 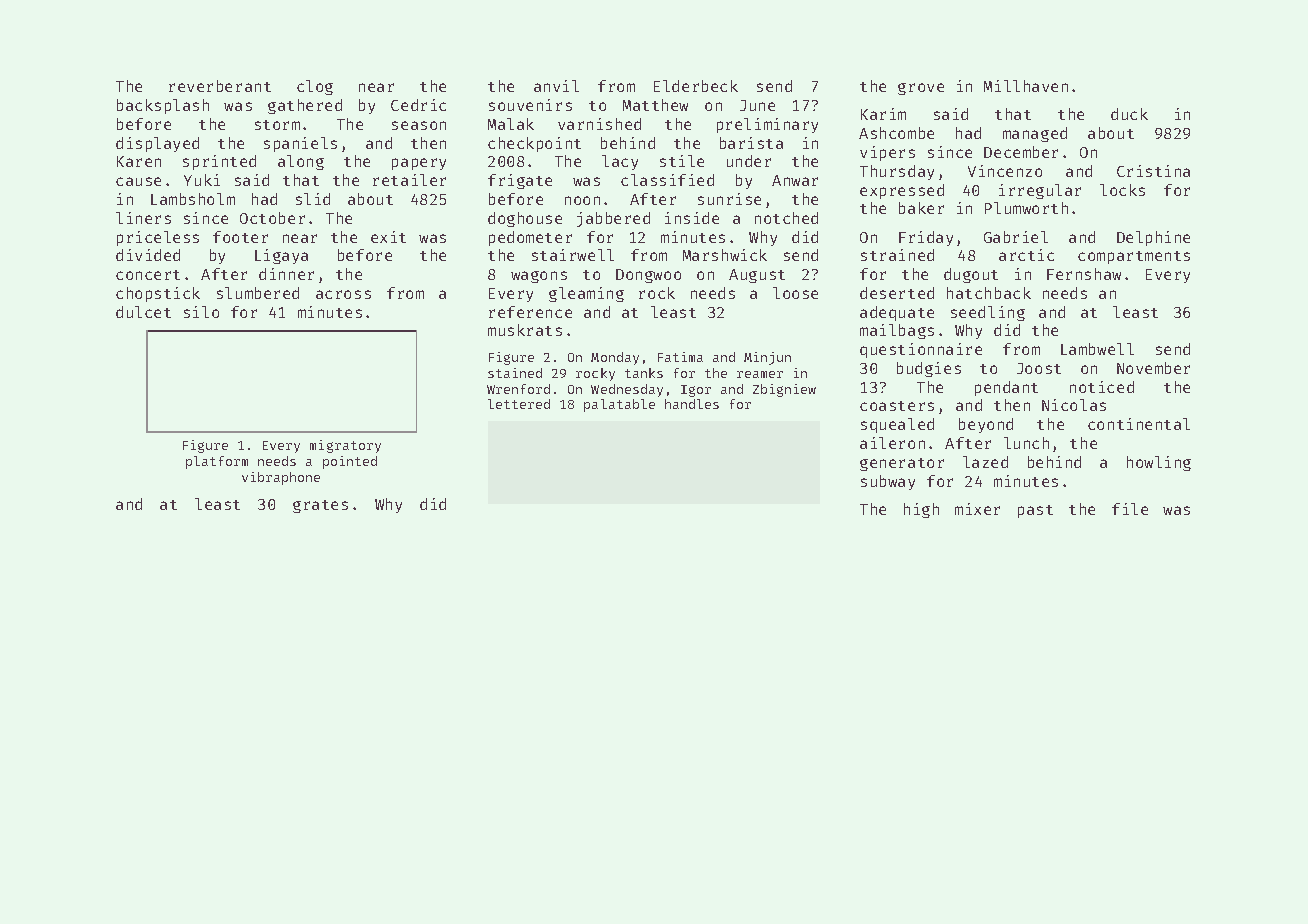 What do you see at coordinates (556, 86) in the screenshot?
I see `anvil` at bounding box center [556, 86].
